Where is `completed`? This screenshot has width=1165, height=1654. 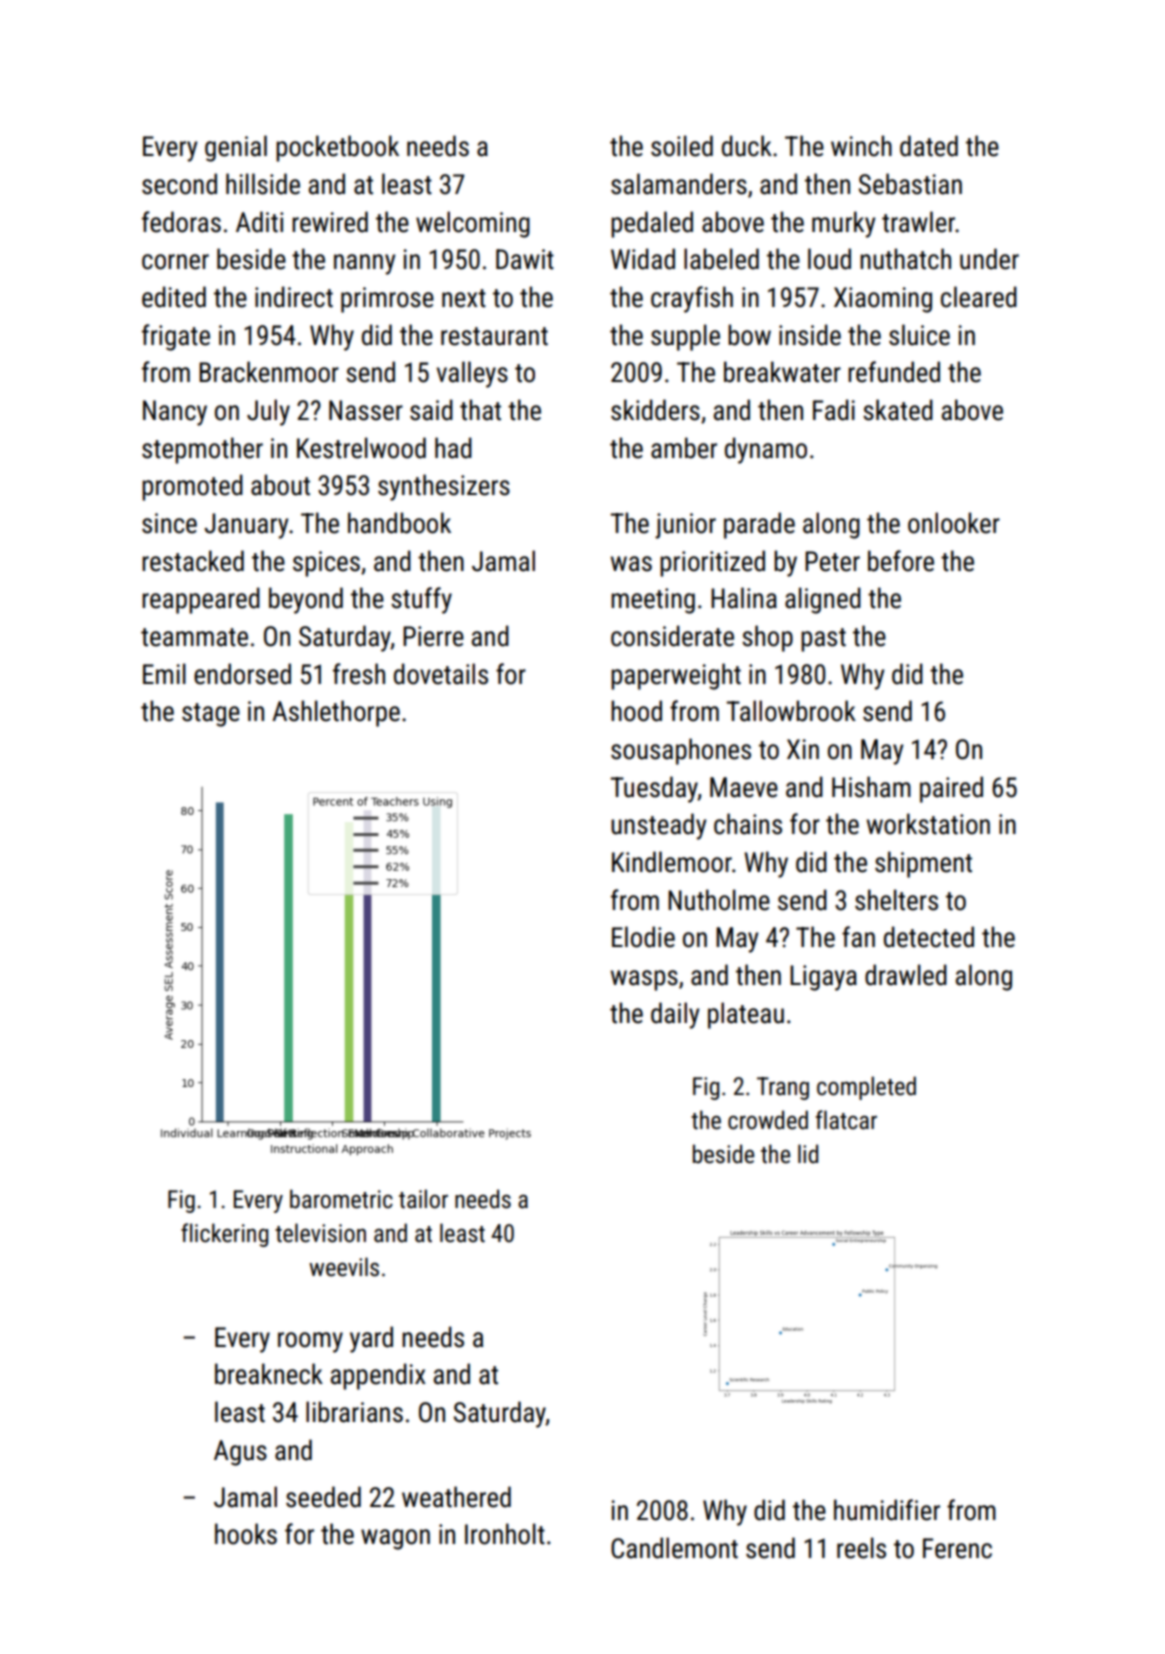 completed is located at coordinates (866, 1088).
